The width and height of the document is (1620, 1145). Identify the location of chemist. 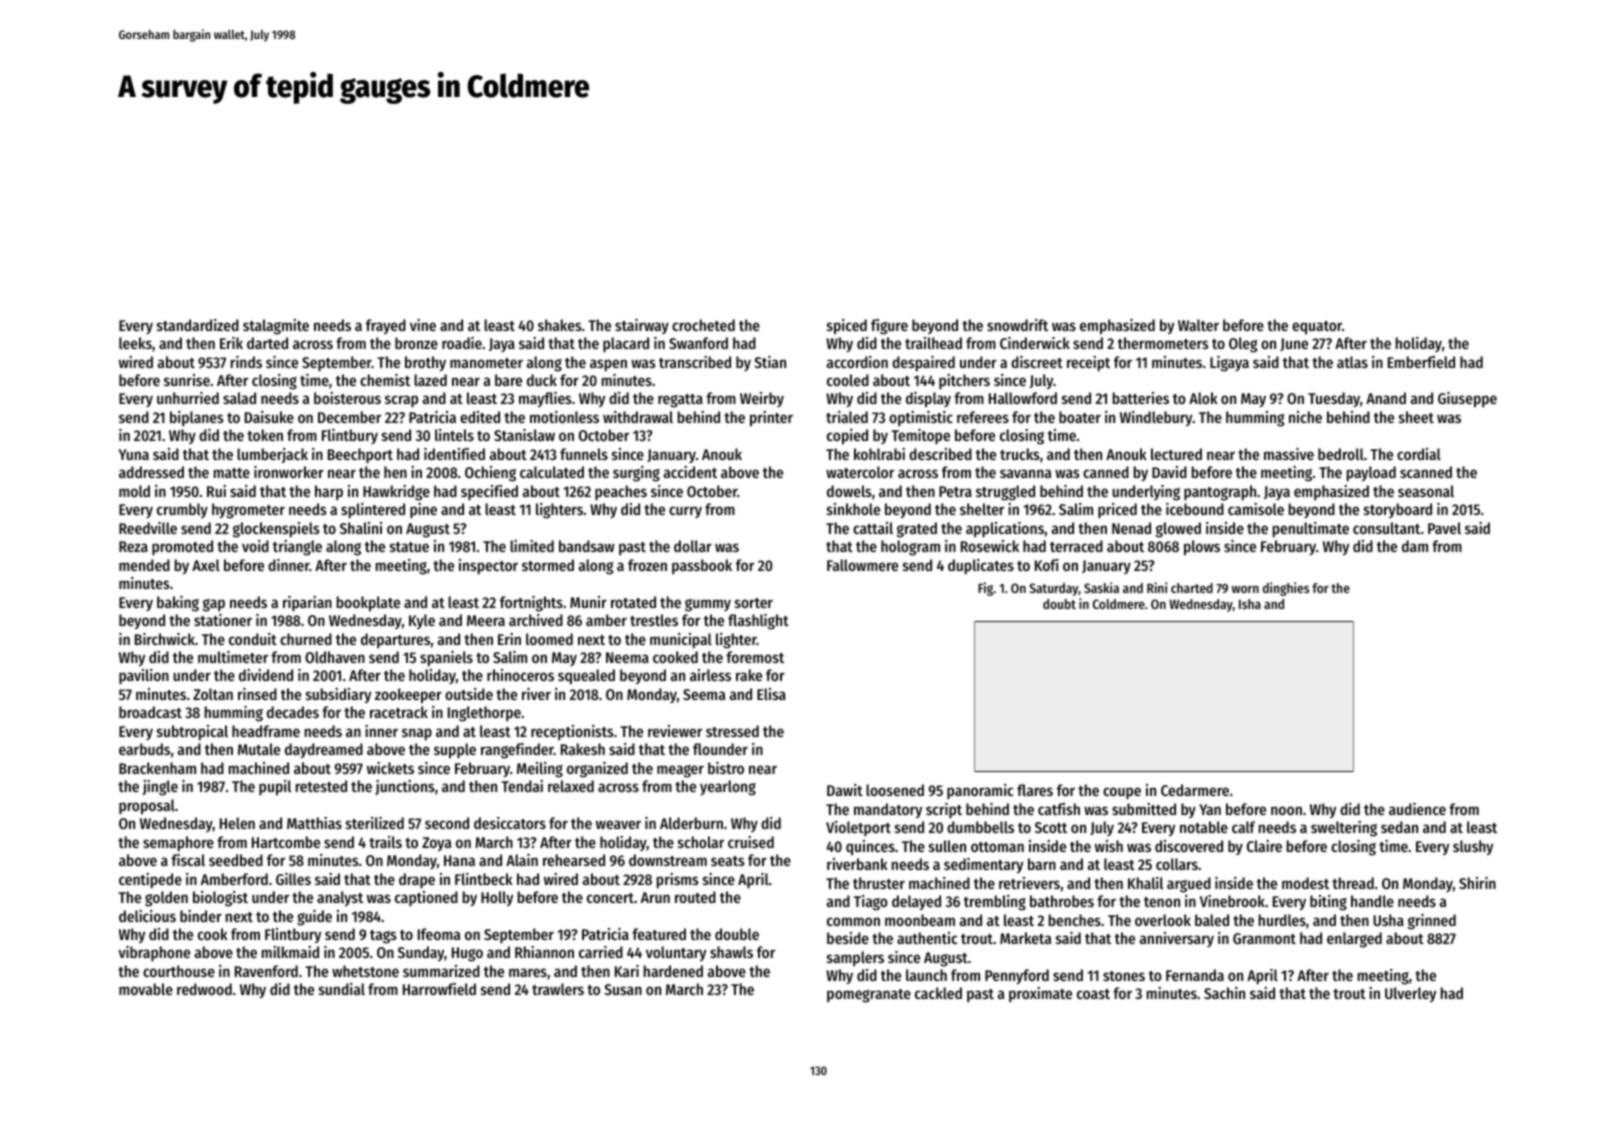
(385, 380).
